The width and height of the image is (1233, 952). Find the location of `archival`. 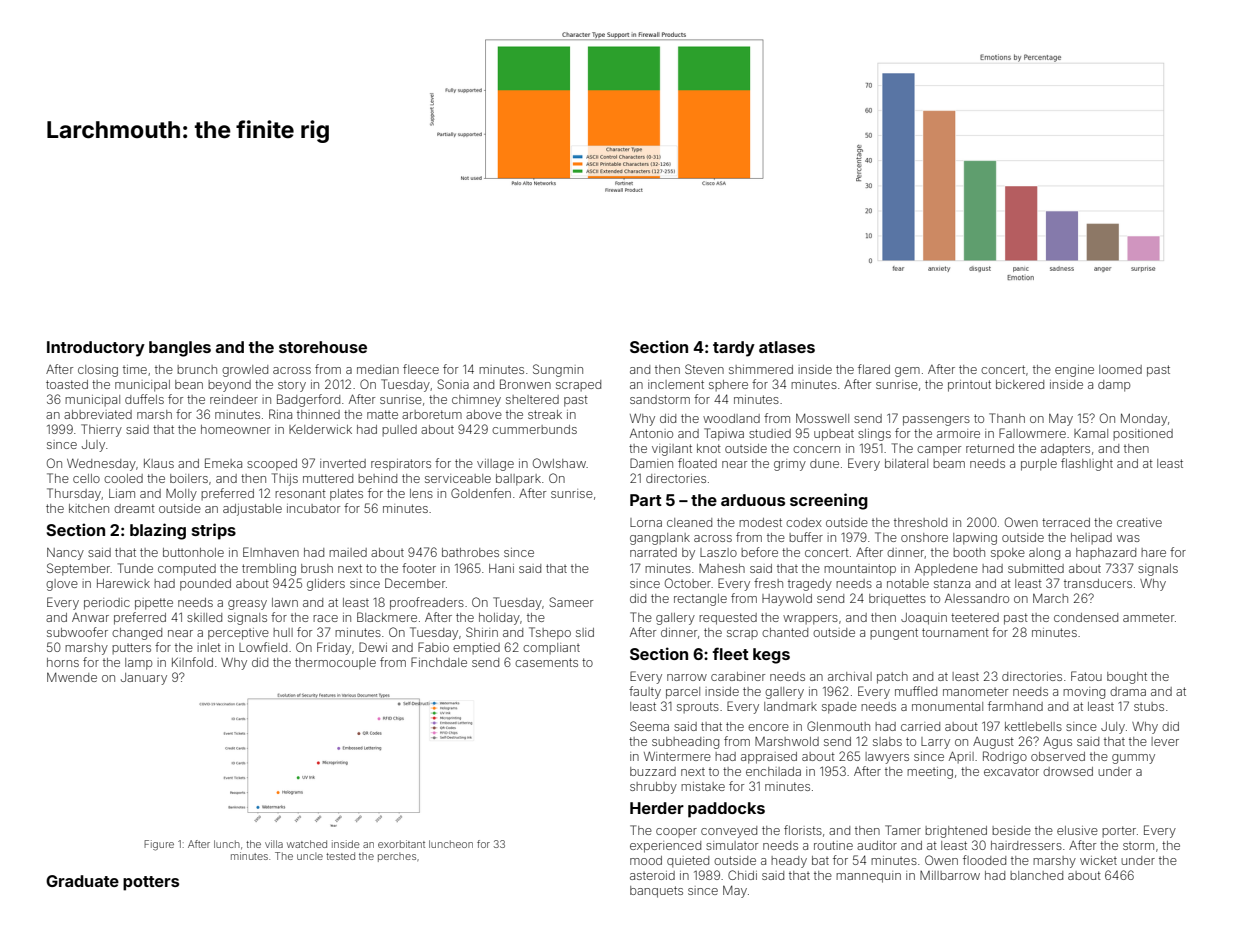

archival is located at coordinates (850, 676).
